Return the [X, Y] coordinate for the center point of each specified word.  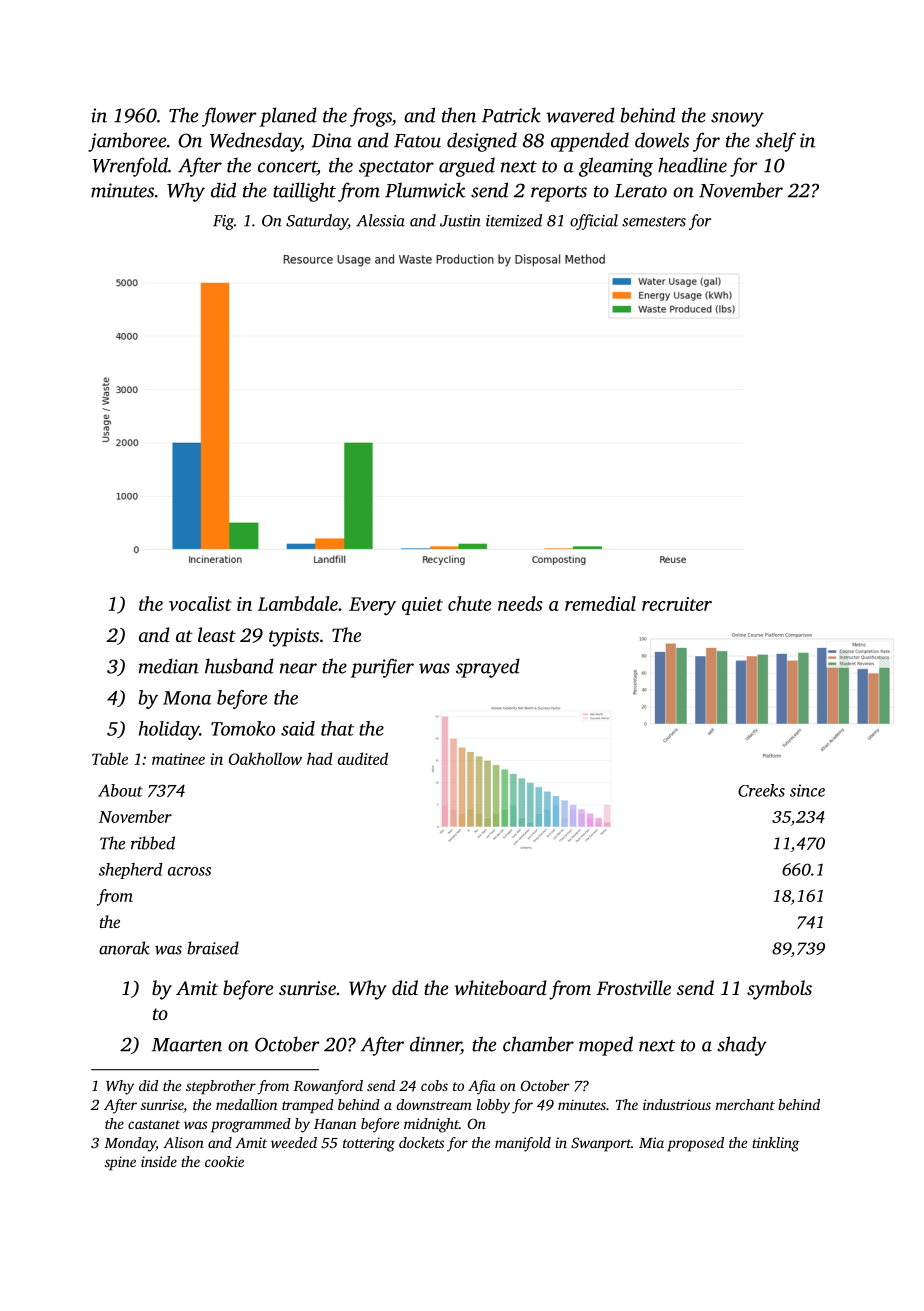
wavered [580, 115]
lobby [493, 1106]
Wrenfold [130, 167]
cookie [224, 1161]
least [217, 634]
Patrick [511, 115]
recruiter [677, 604]
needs [520, 603]
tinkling [775, 1144]
